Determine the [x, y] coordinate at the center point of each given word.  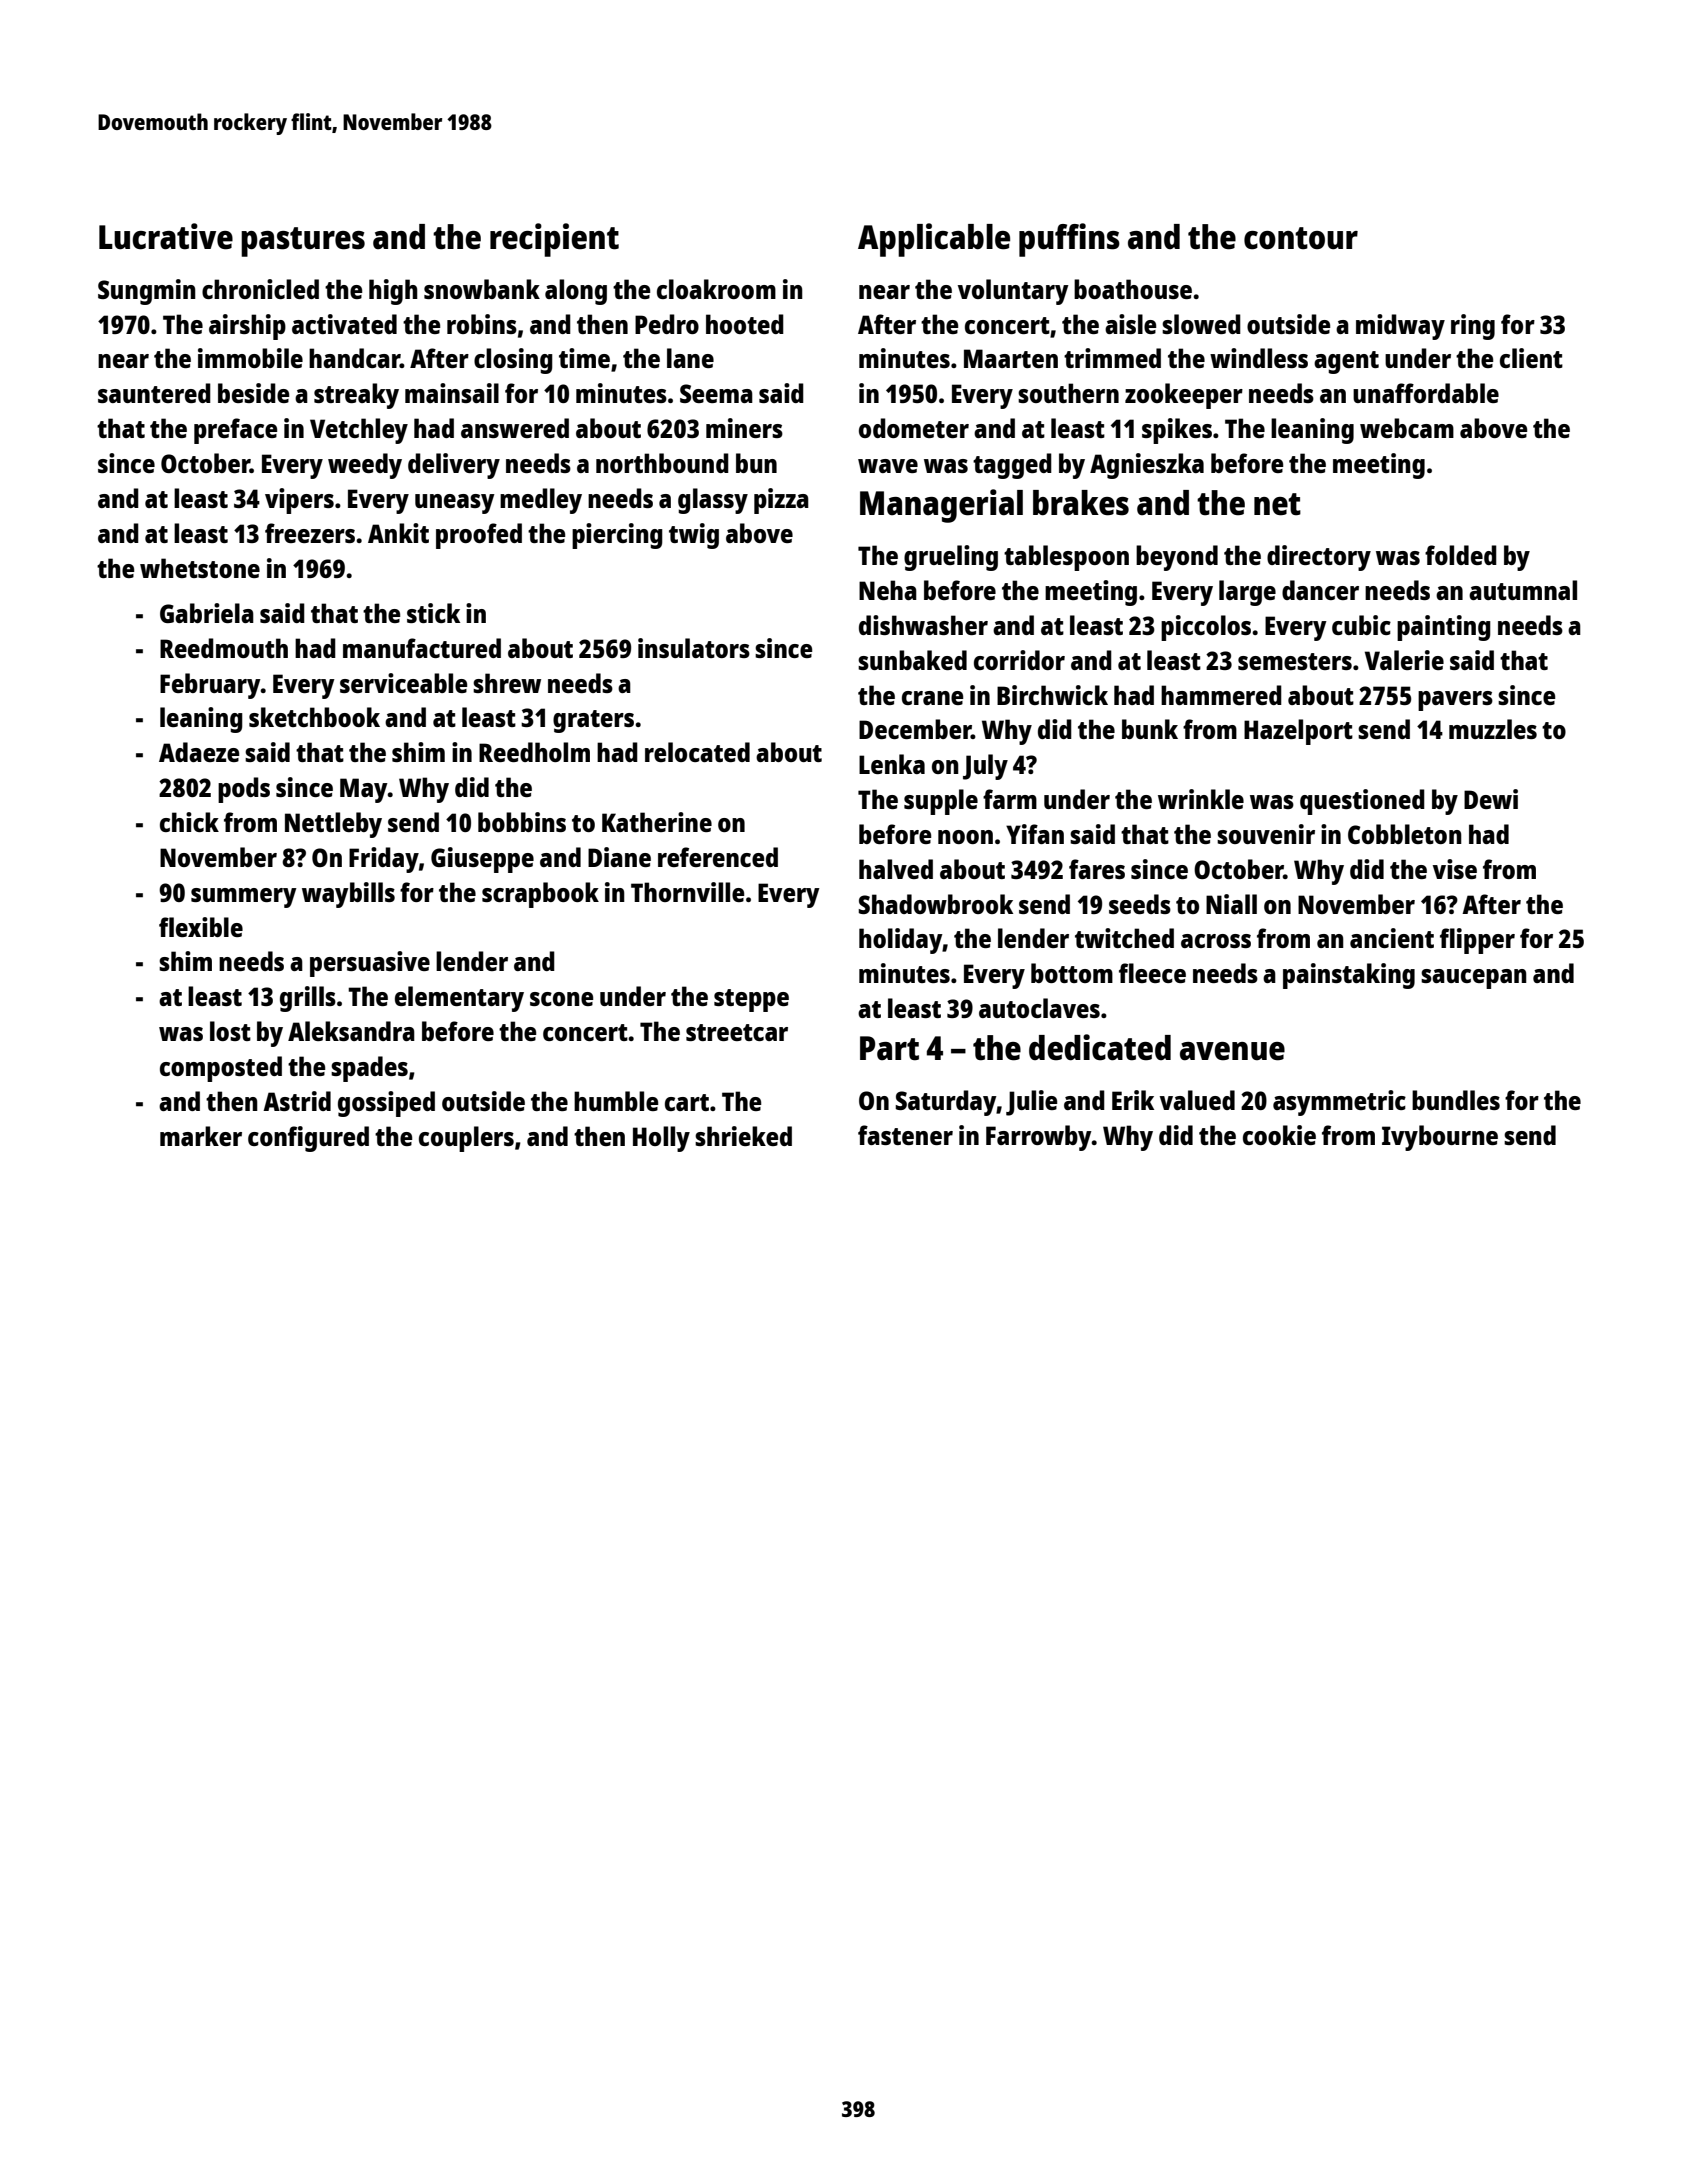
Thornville [687, 892]
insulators [694, 648]
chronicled [260, 289]
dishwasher [923, 625]
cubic [1361, 625]
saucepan [1474, 979]
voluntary [1013, 292]
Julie [1031, 1103]
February [210, 686]
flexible [201, 927]
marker [201, 1136]
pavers [1455, 701]
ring [1473, 327]
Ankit [398, 533]
